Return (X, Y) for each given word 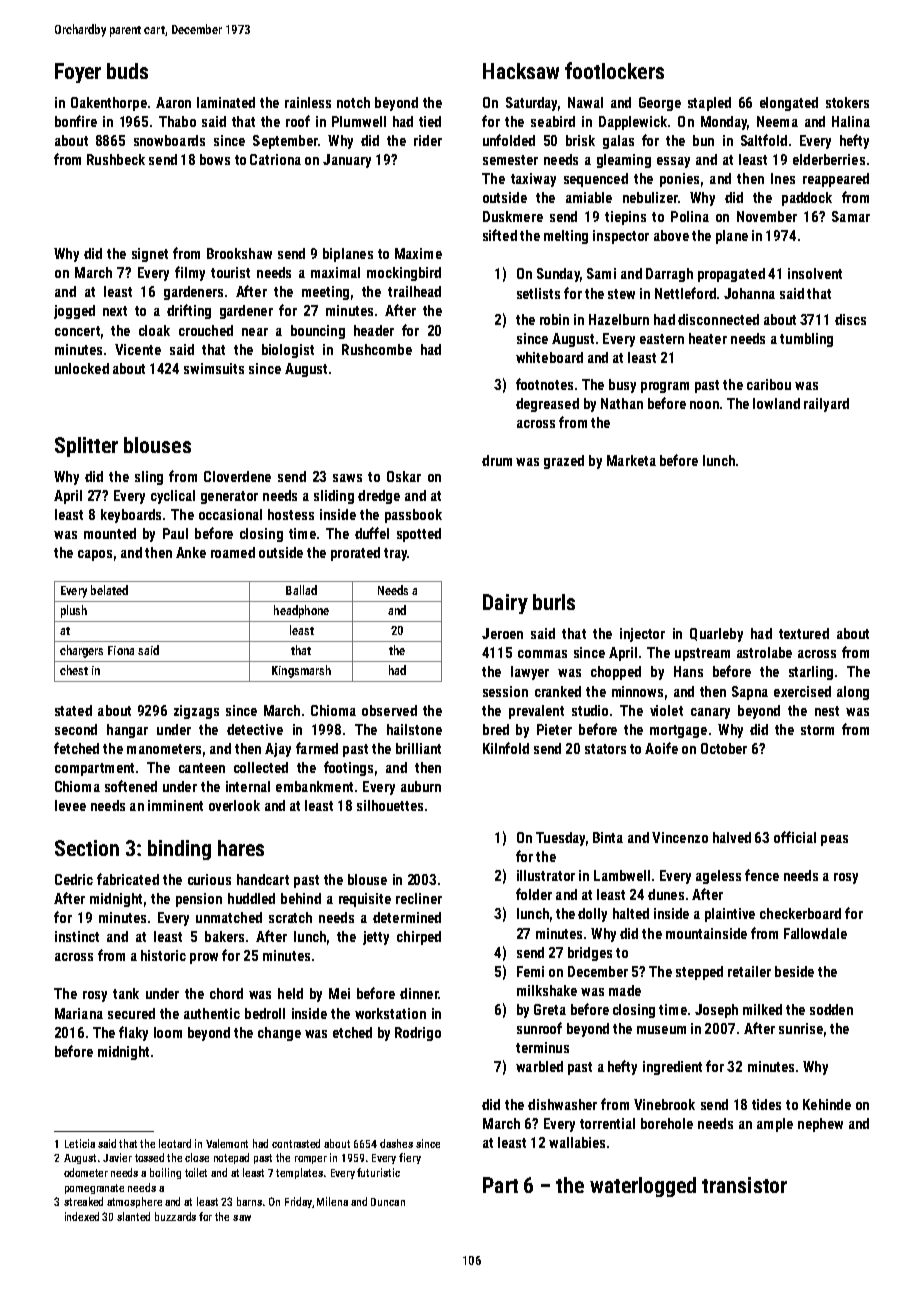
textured (804, 633)
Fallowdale (815, 933)
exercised (802, 691)
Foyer (78, 73)
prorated (355, 554)
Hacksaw (521, 71)
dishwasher (562, 1104)
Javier (117, 1157)
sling (149, 478)
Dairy (505, 604)
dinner (419, 993)
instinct (77, 936)
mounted (110, 533)
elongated (789, 104)
